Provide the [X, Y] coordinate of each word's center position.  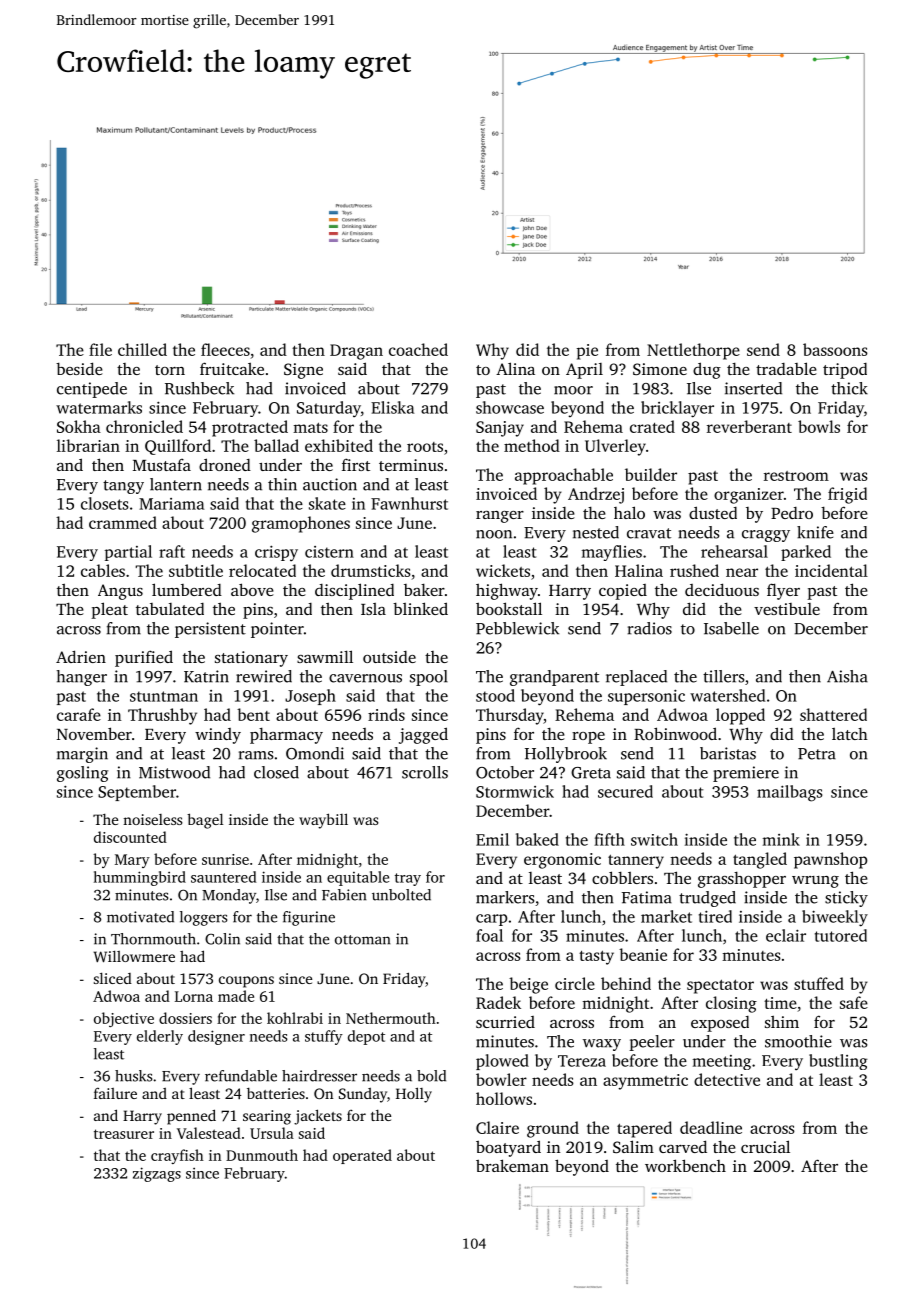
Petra [817, 754]
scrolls [425, 772]
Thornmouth [153, 939]
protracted [250, 428]
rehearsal [734, 551]
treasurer [124, 1134]
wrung [815, 882]
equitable [358, 878]
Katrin [206, 676]
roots [425, 447]
